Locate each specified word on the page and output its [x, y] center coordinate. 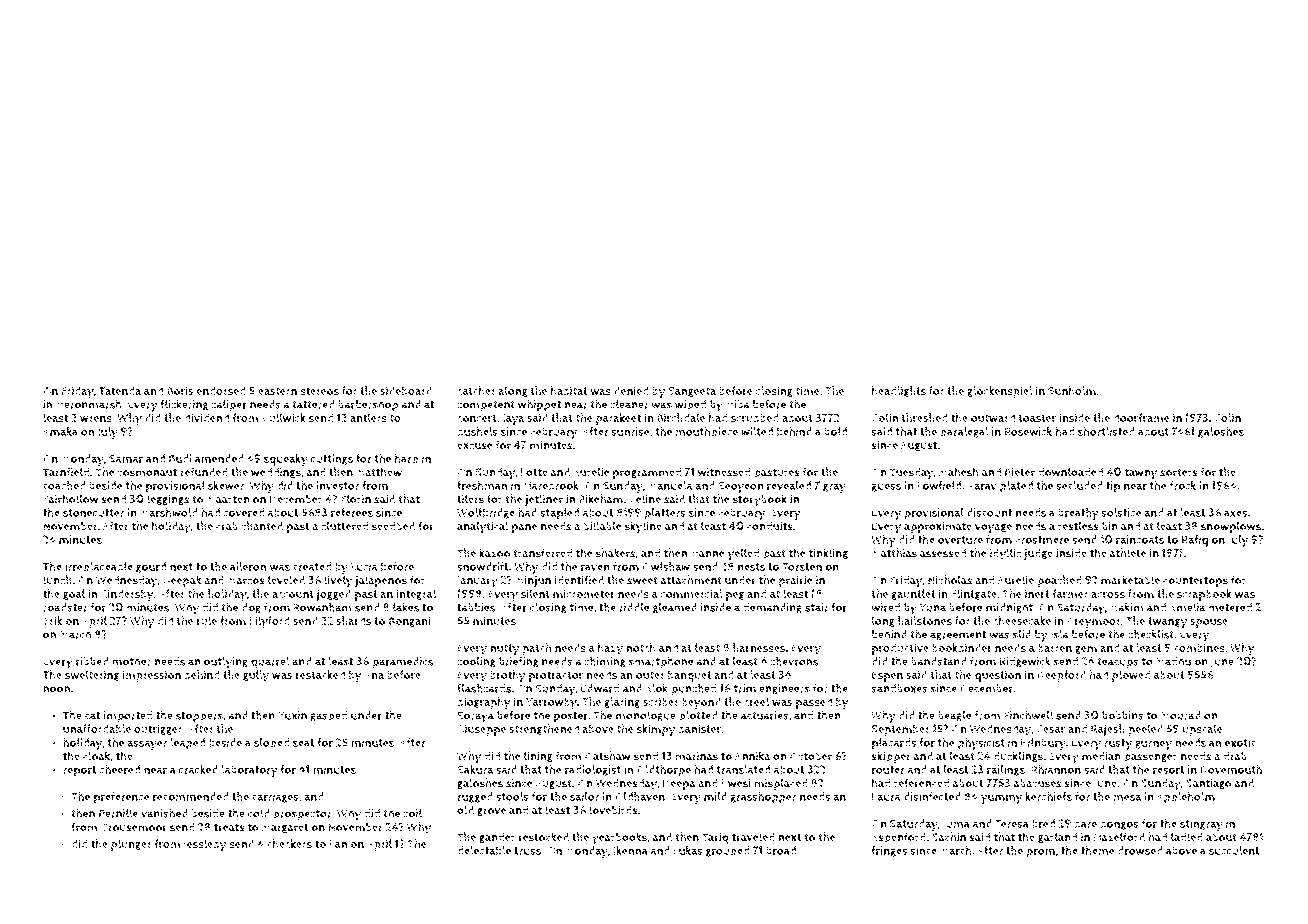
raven [595, 567]
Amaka [60, 431]
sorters [1179, 472]
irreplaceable [99, 568]
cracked [198, 769]
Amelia [1187, 607]
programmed [647, 473]
